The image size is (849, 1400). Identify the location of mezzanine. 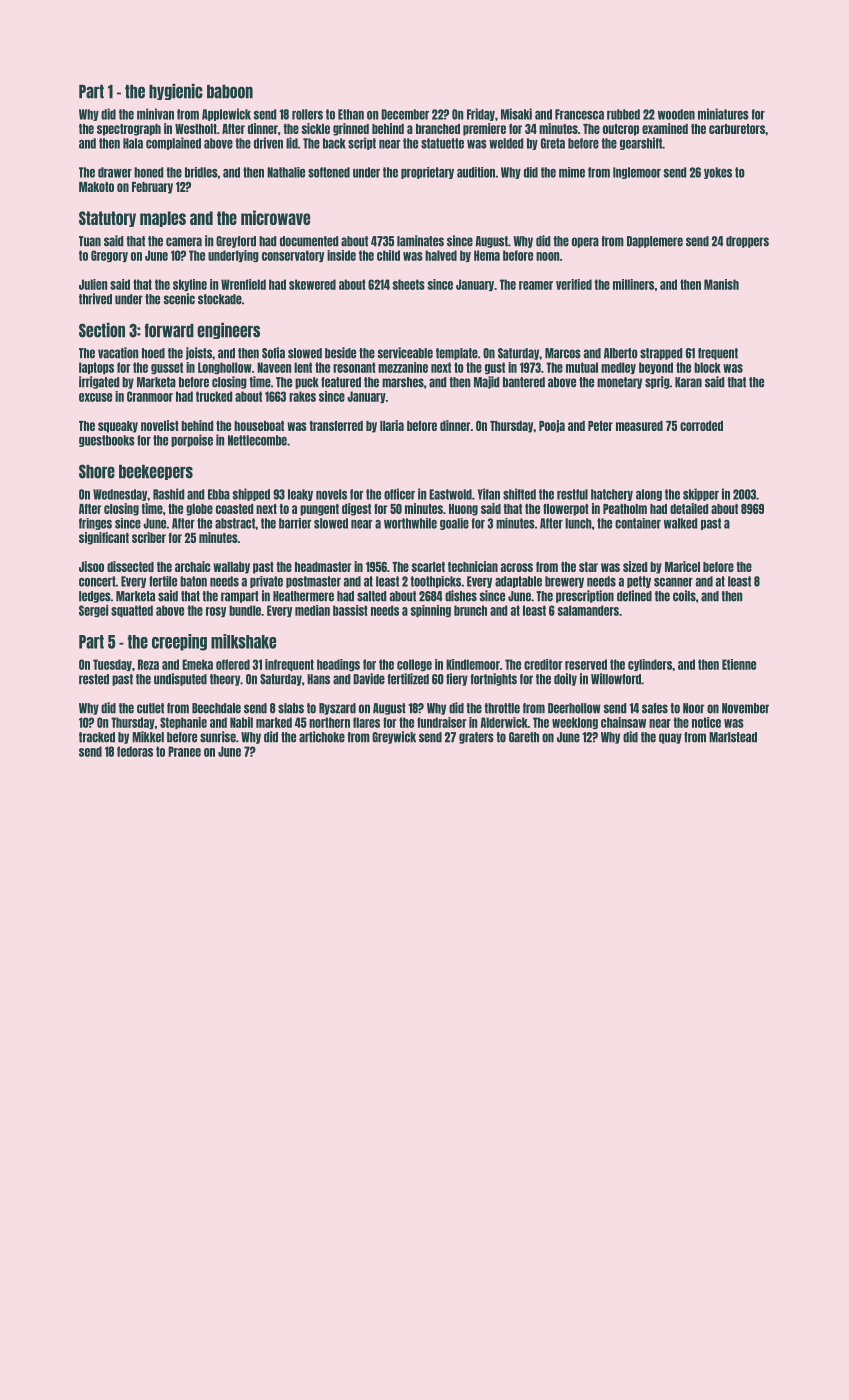
(403, 367).
